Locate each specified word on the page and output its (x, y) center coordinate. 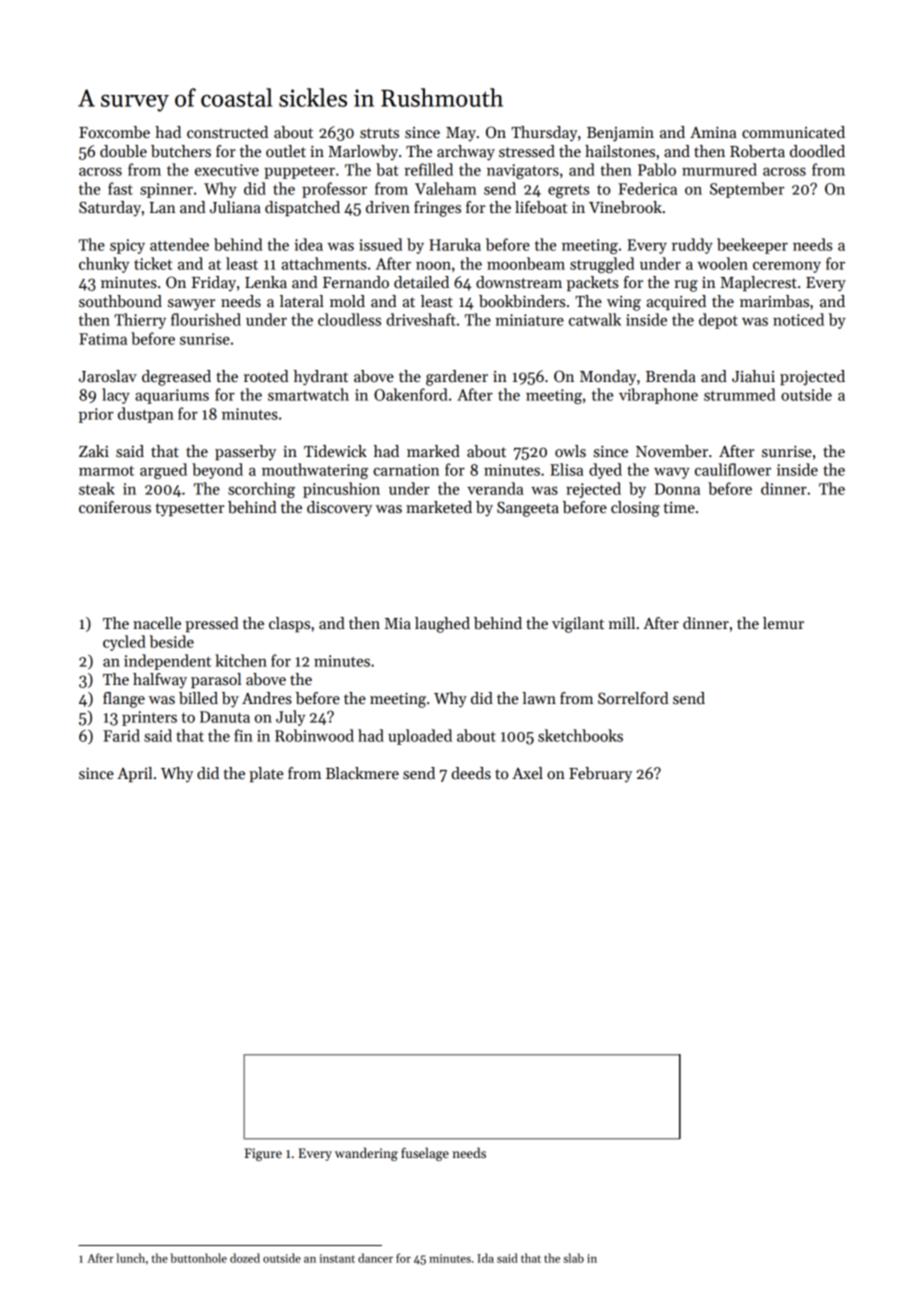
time (679, 508)
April (134, 774)
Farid (121, 735)
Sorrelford (633, 698)
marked (433, 451)
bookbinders (522, 301)
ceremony (787, 267)
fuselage (425, 1154)
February (600, 775)
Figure (263, 1154)
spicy (127, 246)
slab (573, 1258)
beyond (217, 471)
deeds (471, 773)
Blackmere (362, 773)
